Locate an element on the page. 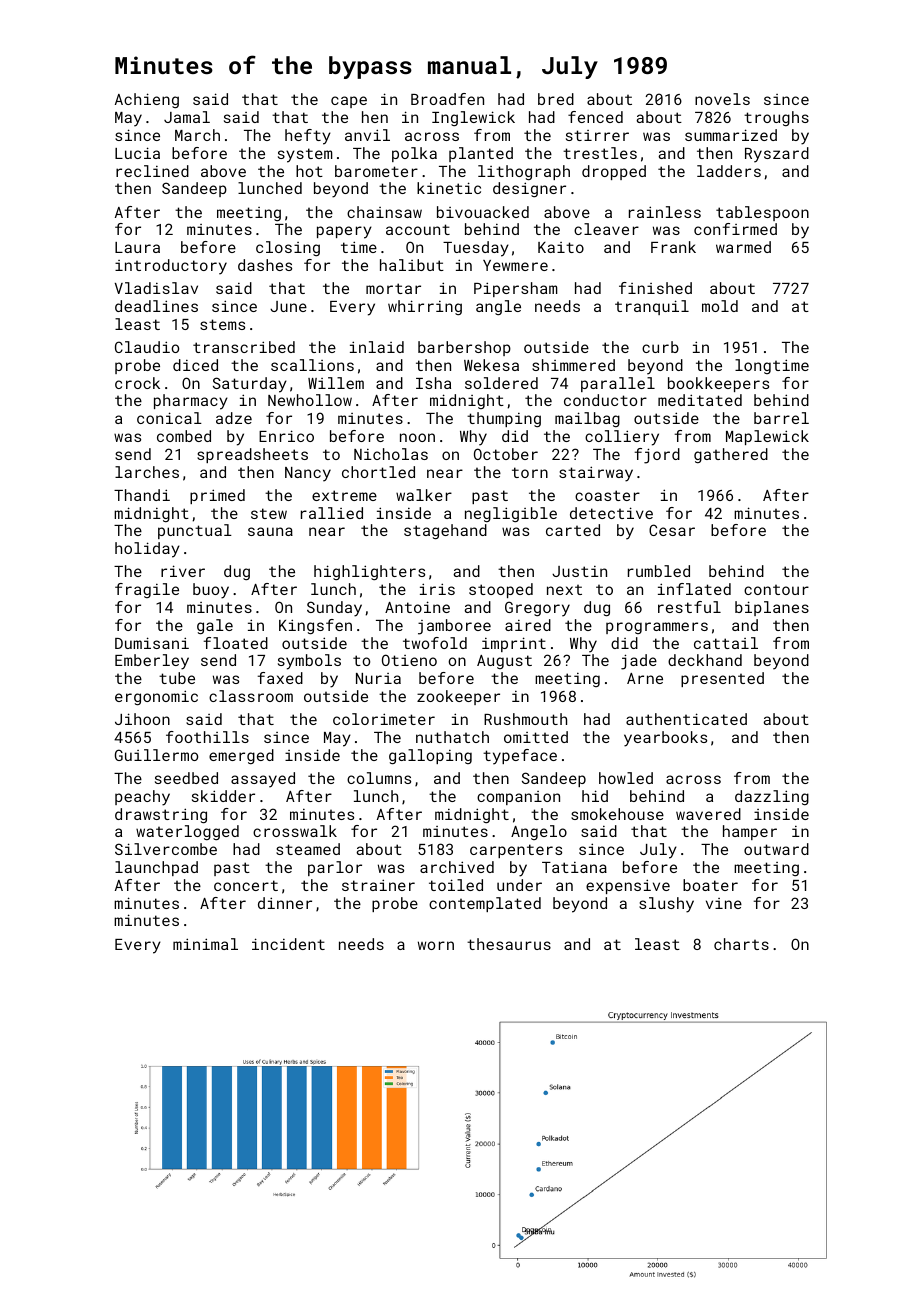 The image size is (924, 1314). troughs is located at coordinates (776, 118).
